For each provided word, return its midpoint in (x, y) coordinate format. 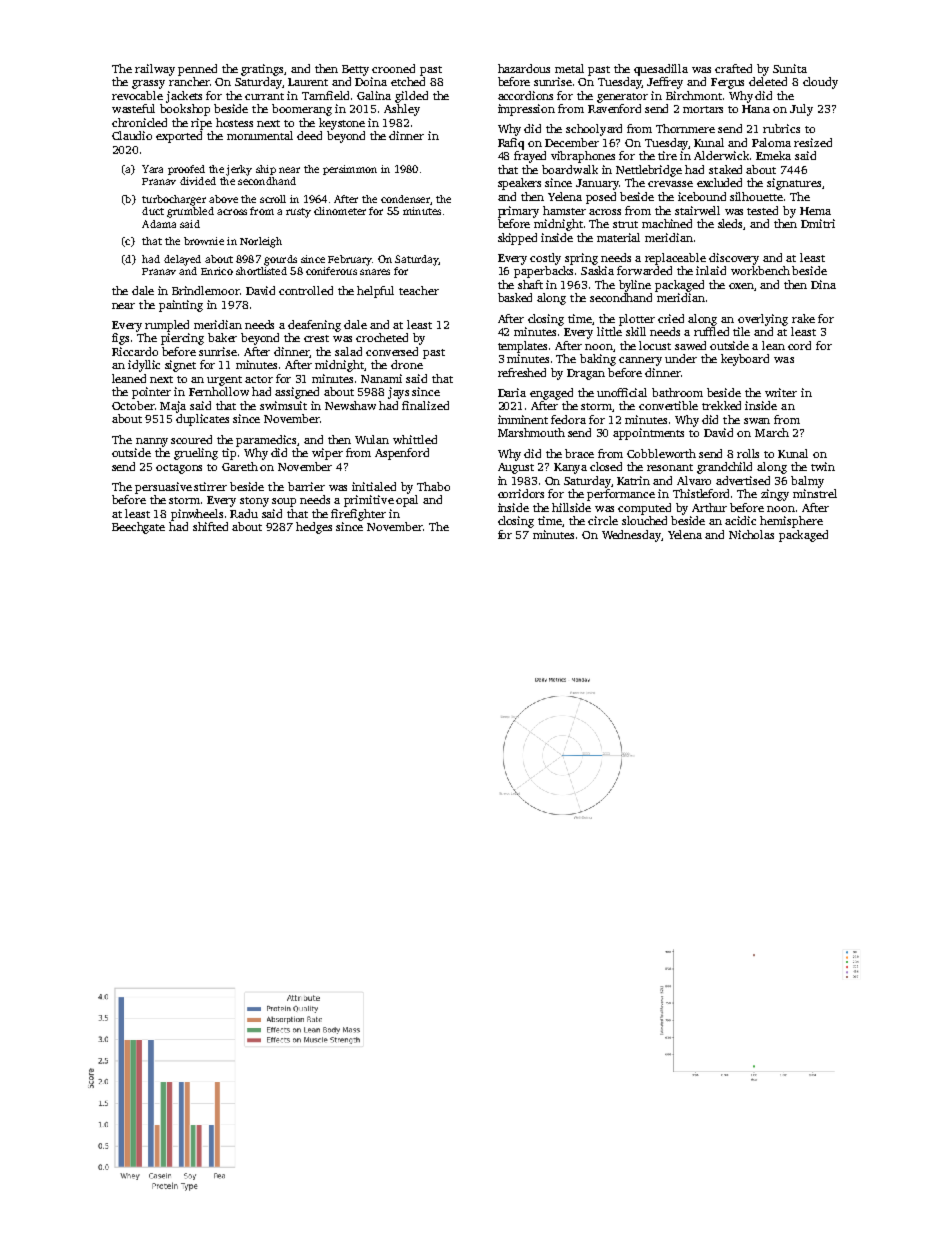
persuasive (163, 488)
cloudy (820, 83)
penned (197, 70)
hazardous (524, 68)
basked (515, 297)
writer (781, 392)
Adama (159, 224)
